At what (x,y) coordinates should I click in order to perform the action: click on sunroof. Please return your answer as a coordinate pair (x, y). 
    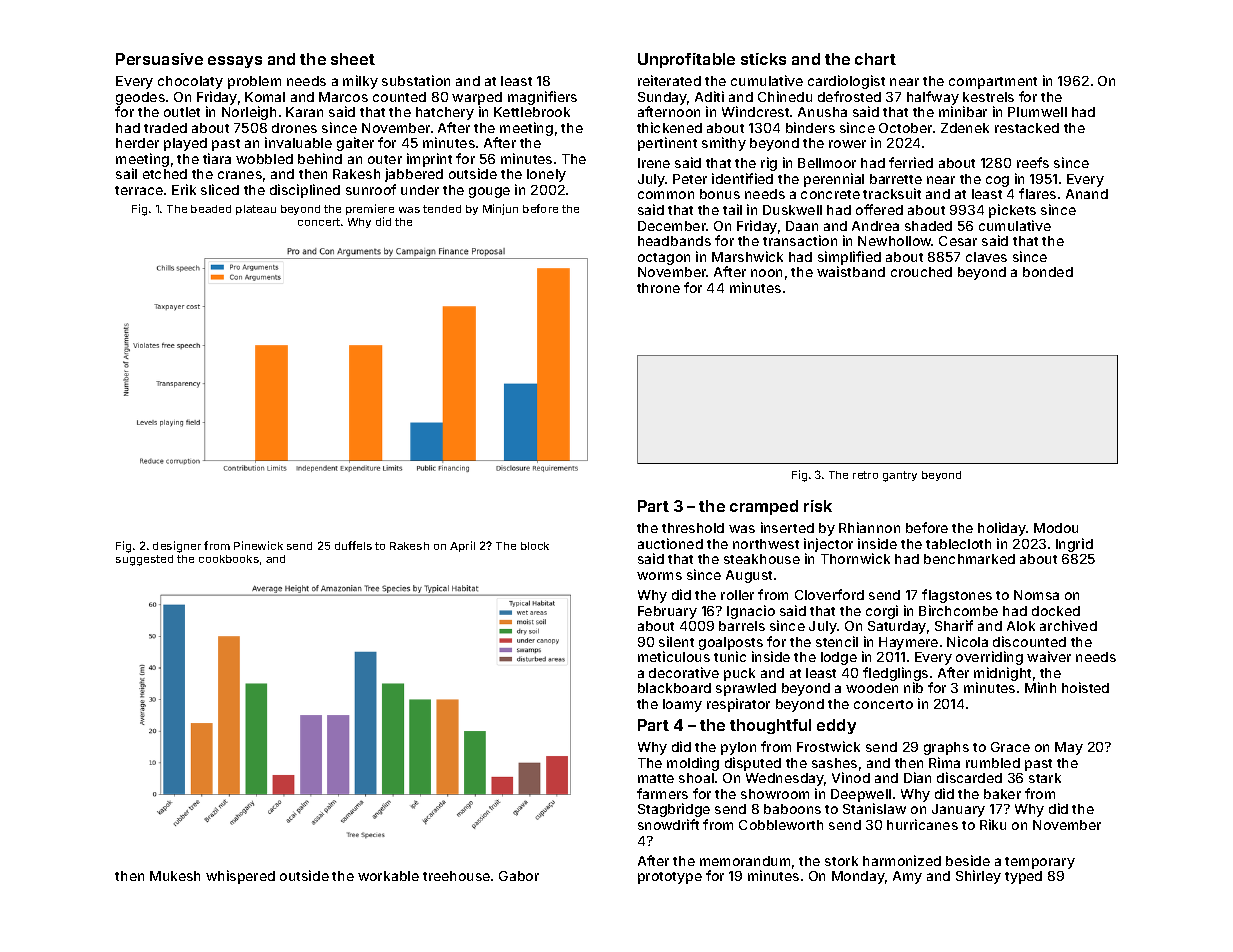
    Looking at the image, I should click on (371, 189).
